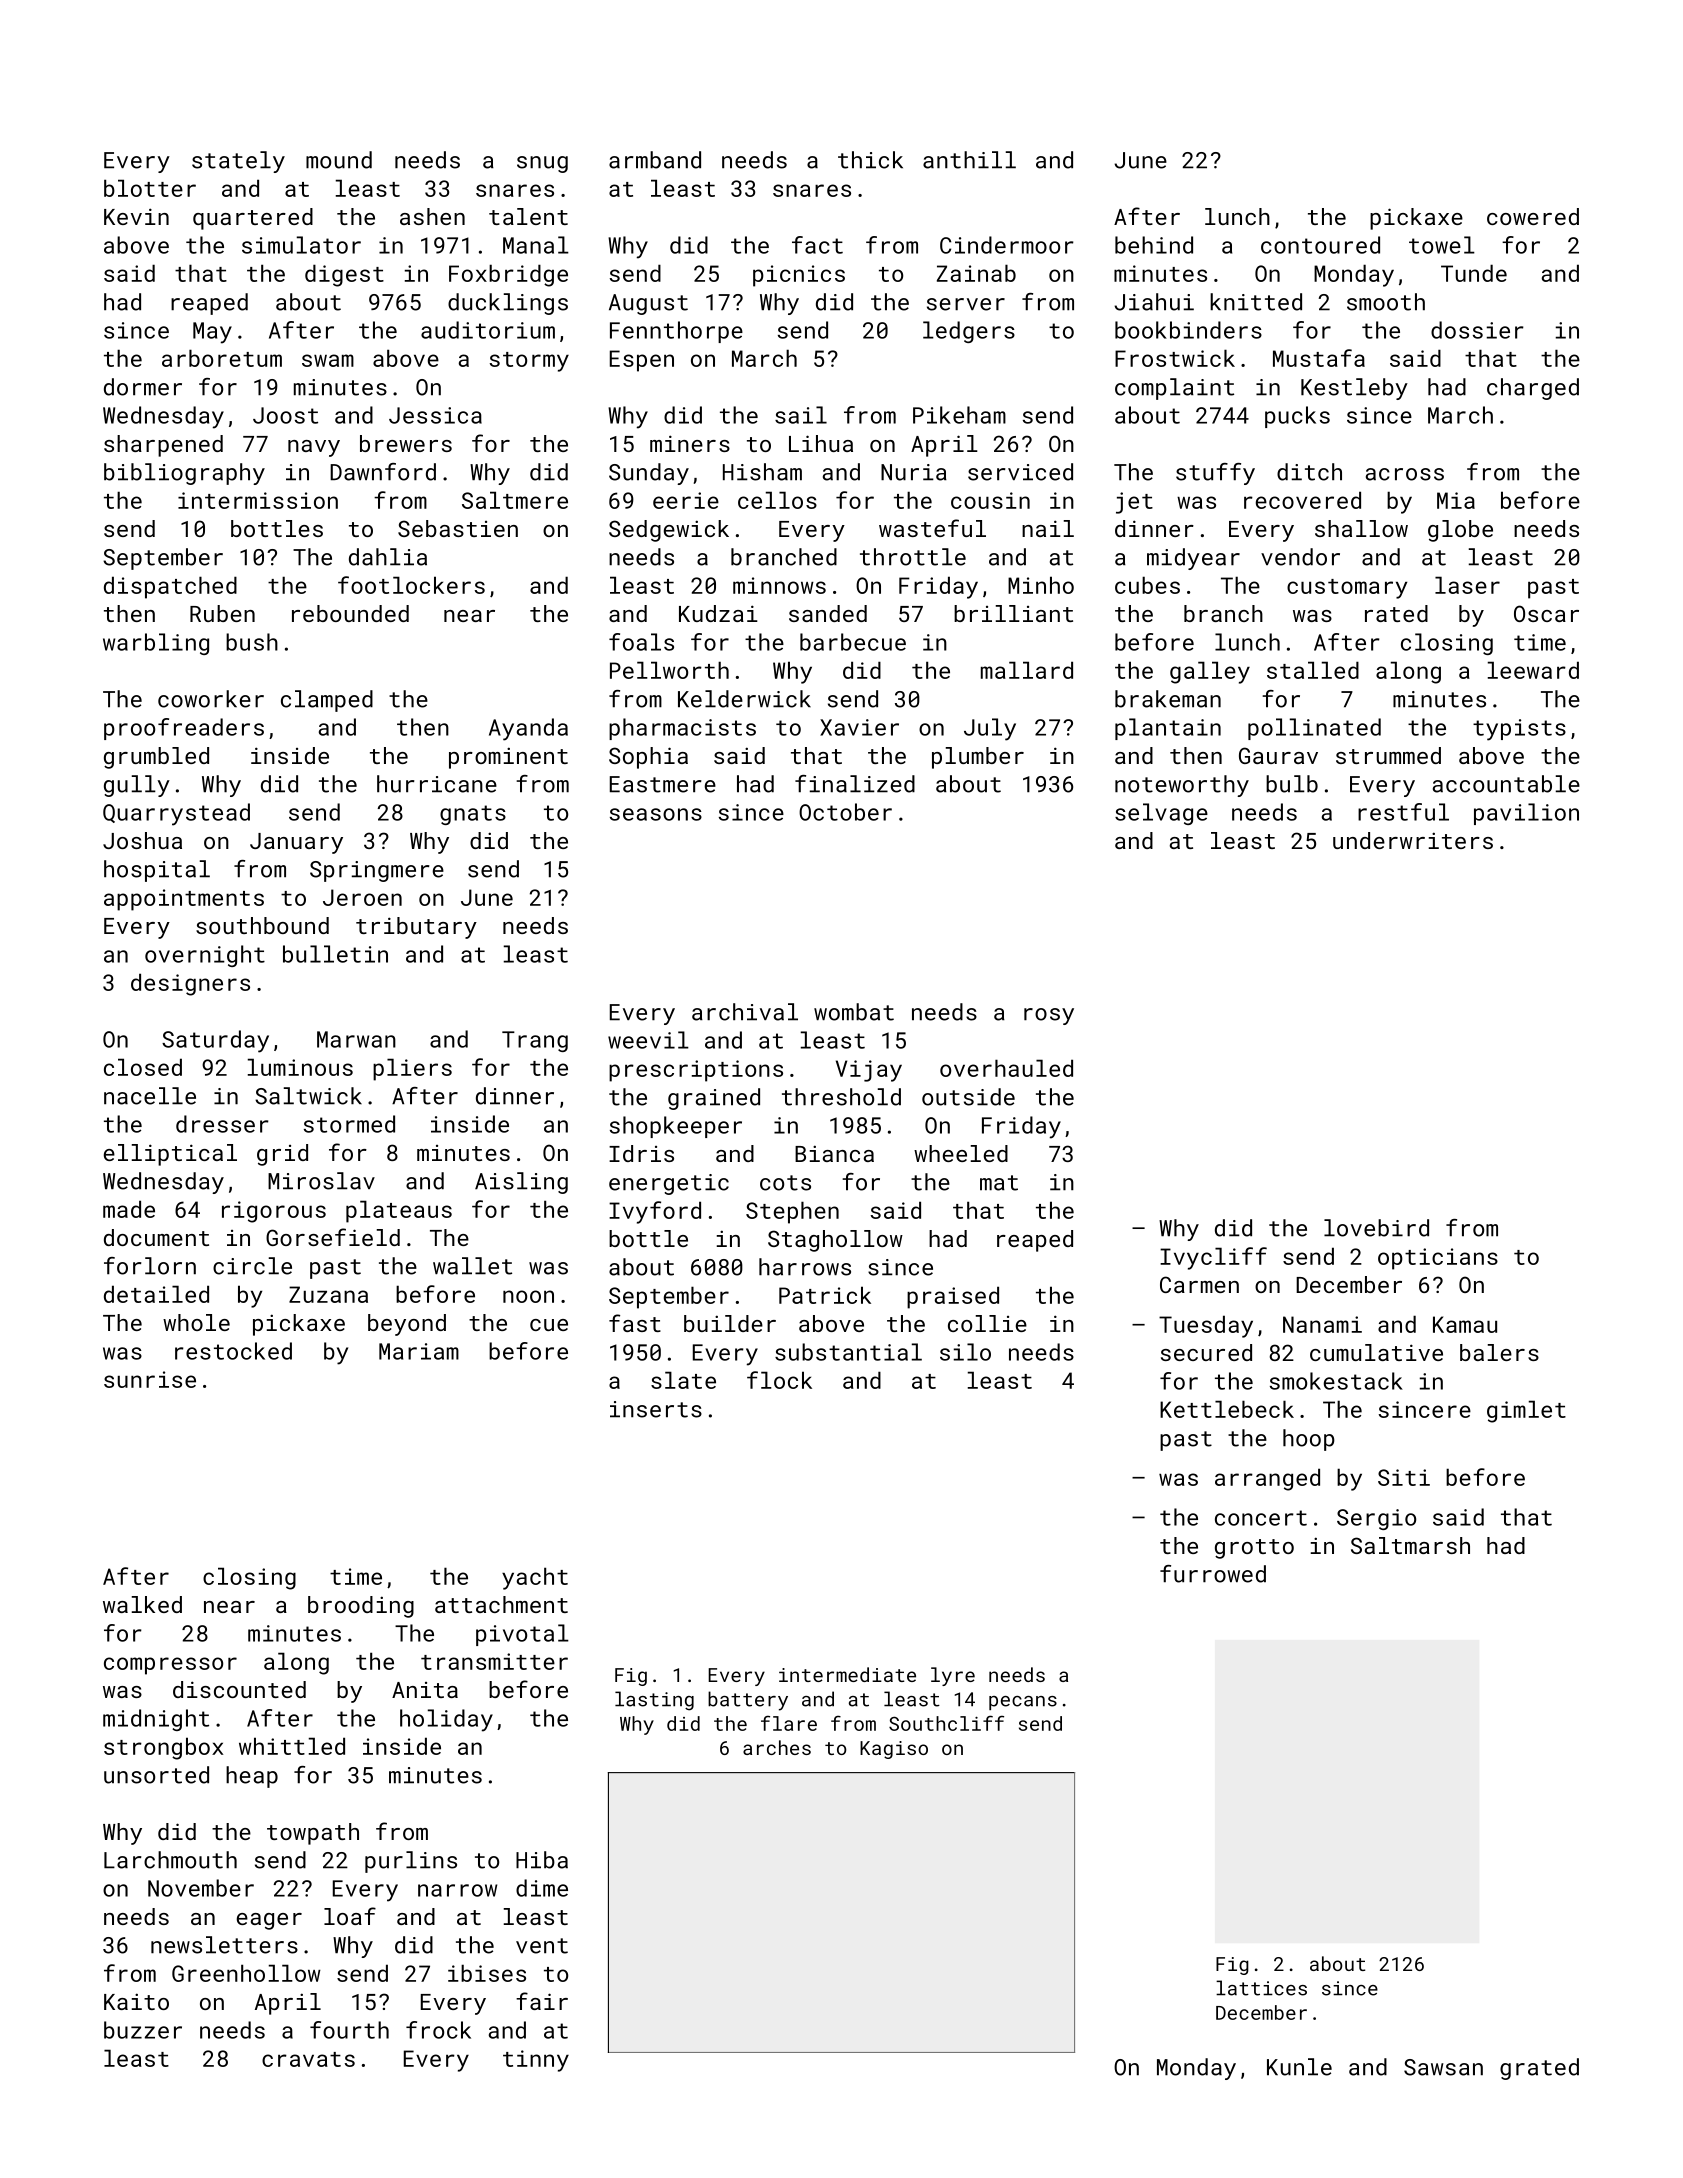 The height and width of the screenshot is (2178, 1683). I want to click on tributary, so click(416, 928).
